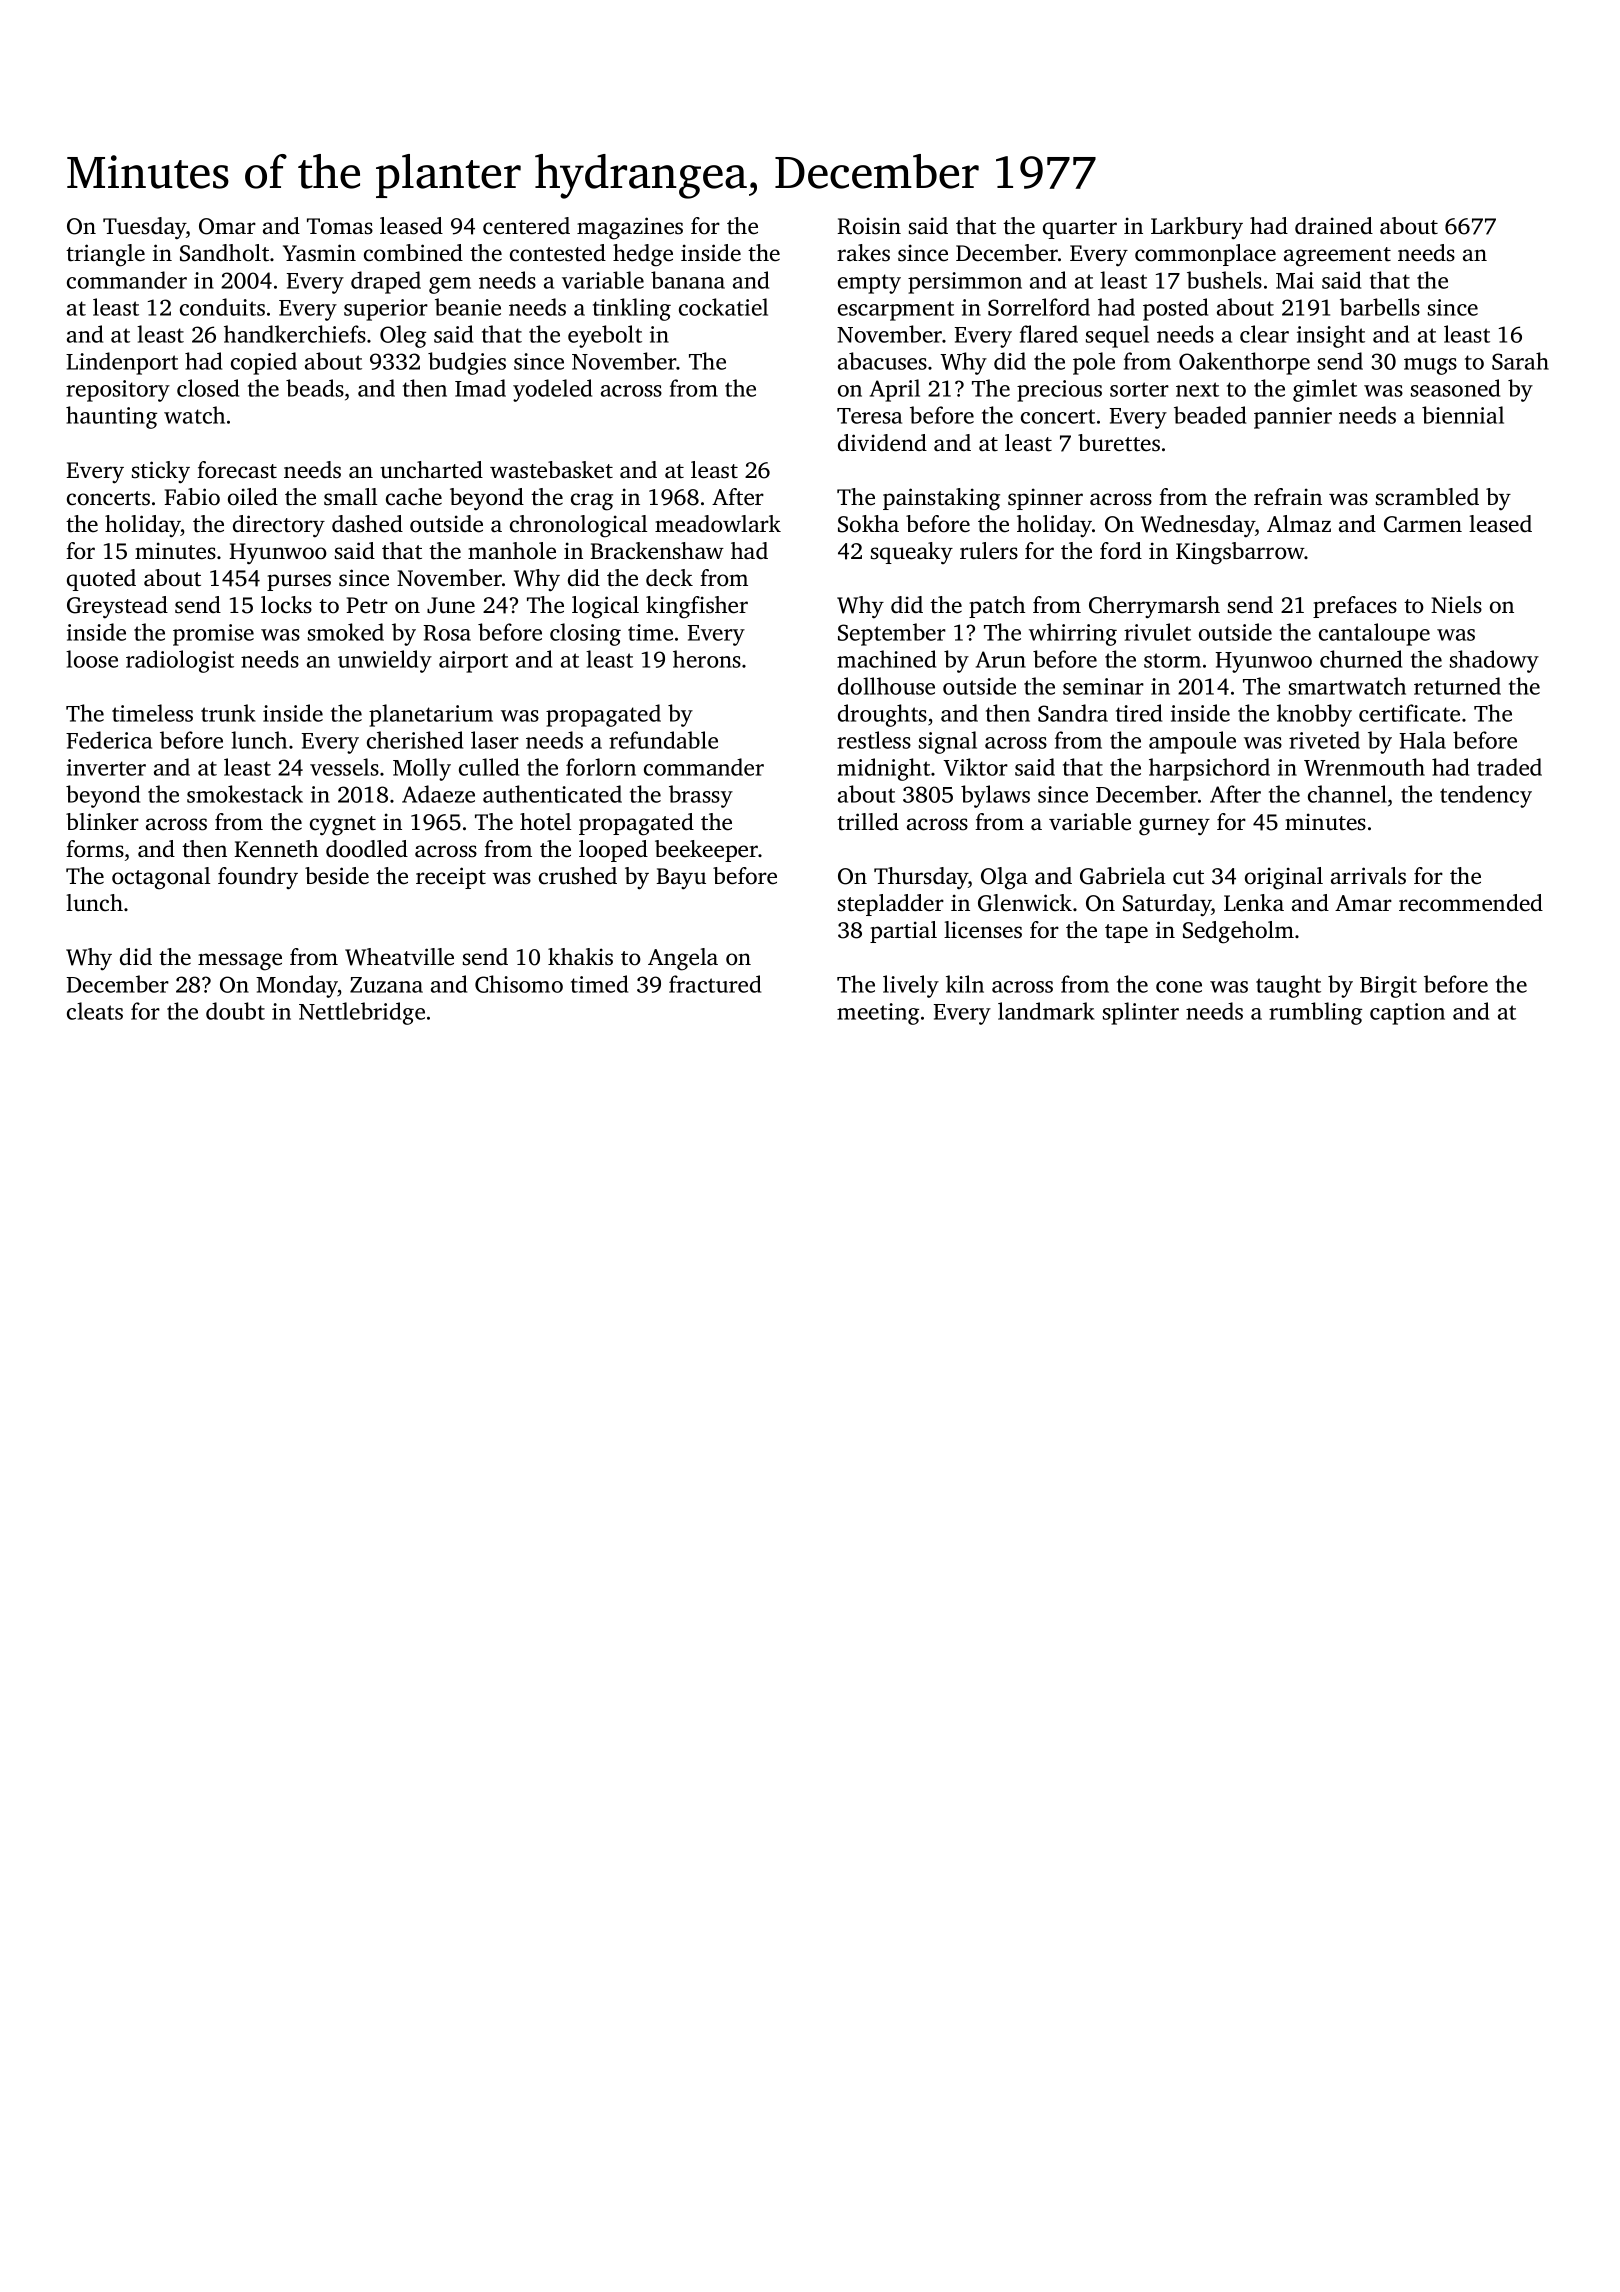 This screenshot has width=1620, height=2292. I want to click on brassy, so click(701, 796).
